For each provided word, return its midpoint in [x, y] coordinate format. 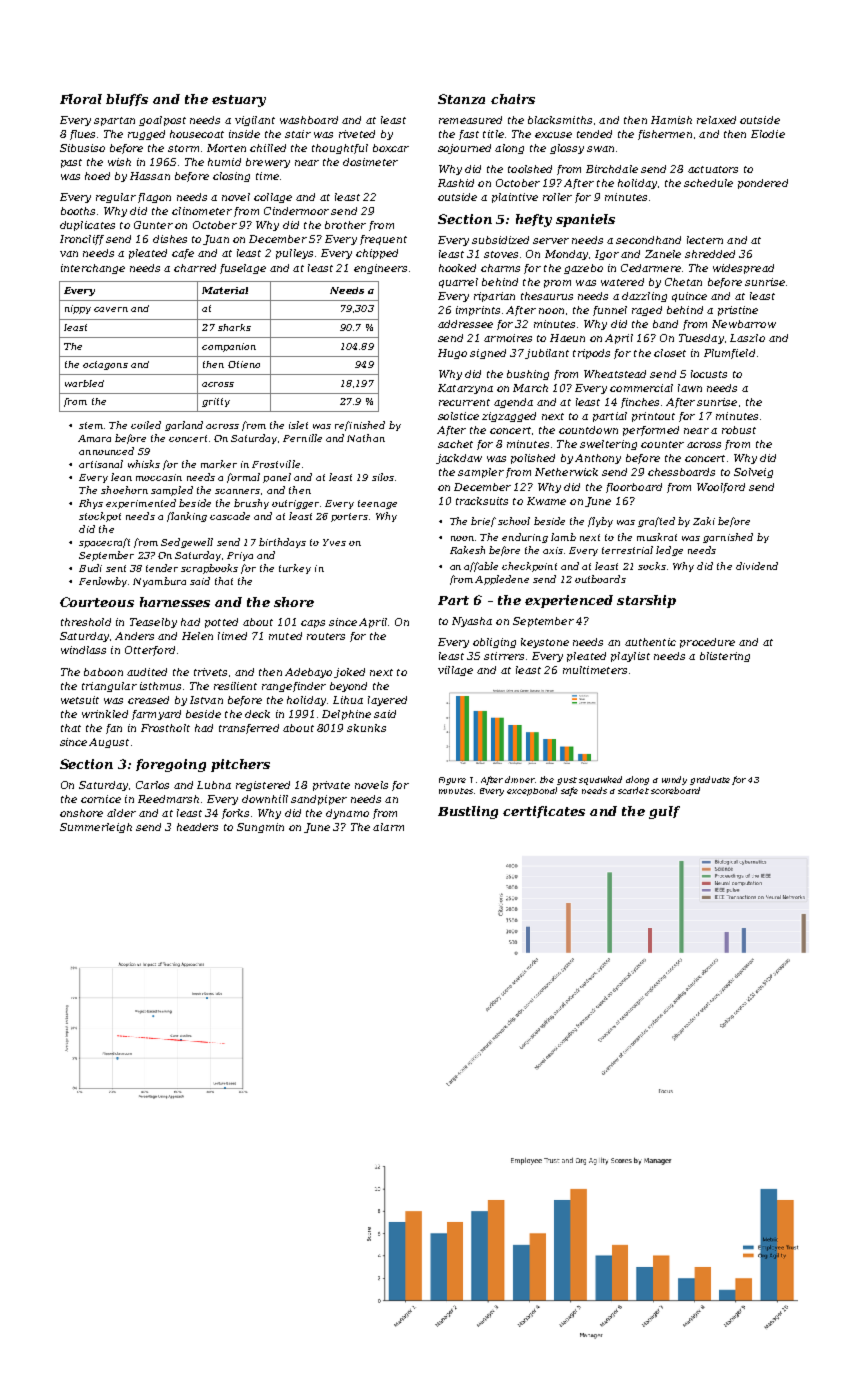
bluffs [127, 100]
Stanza [461, 99]
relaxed [716, 120]
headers [197, 827]
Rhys [91, 504]
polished [533, 459]
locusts [709, 374]
